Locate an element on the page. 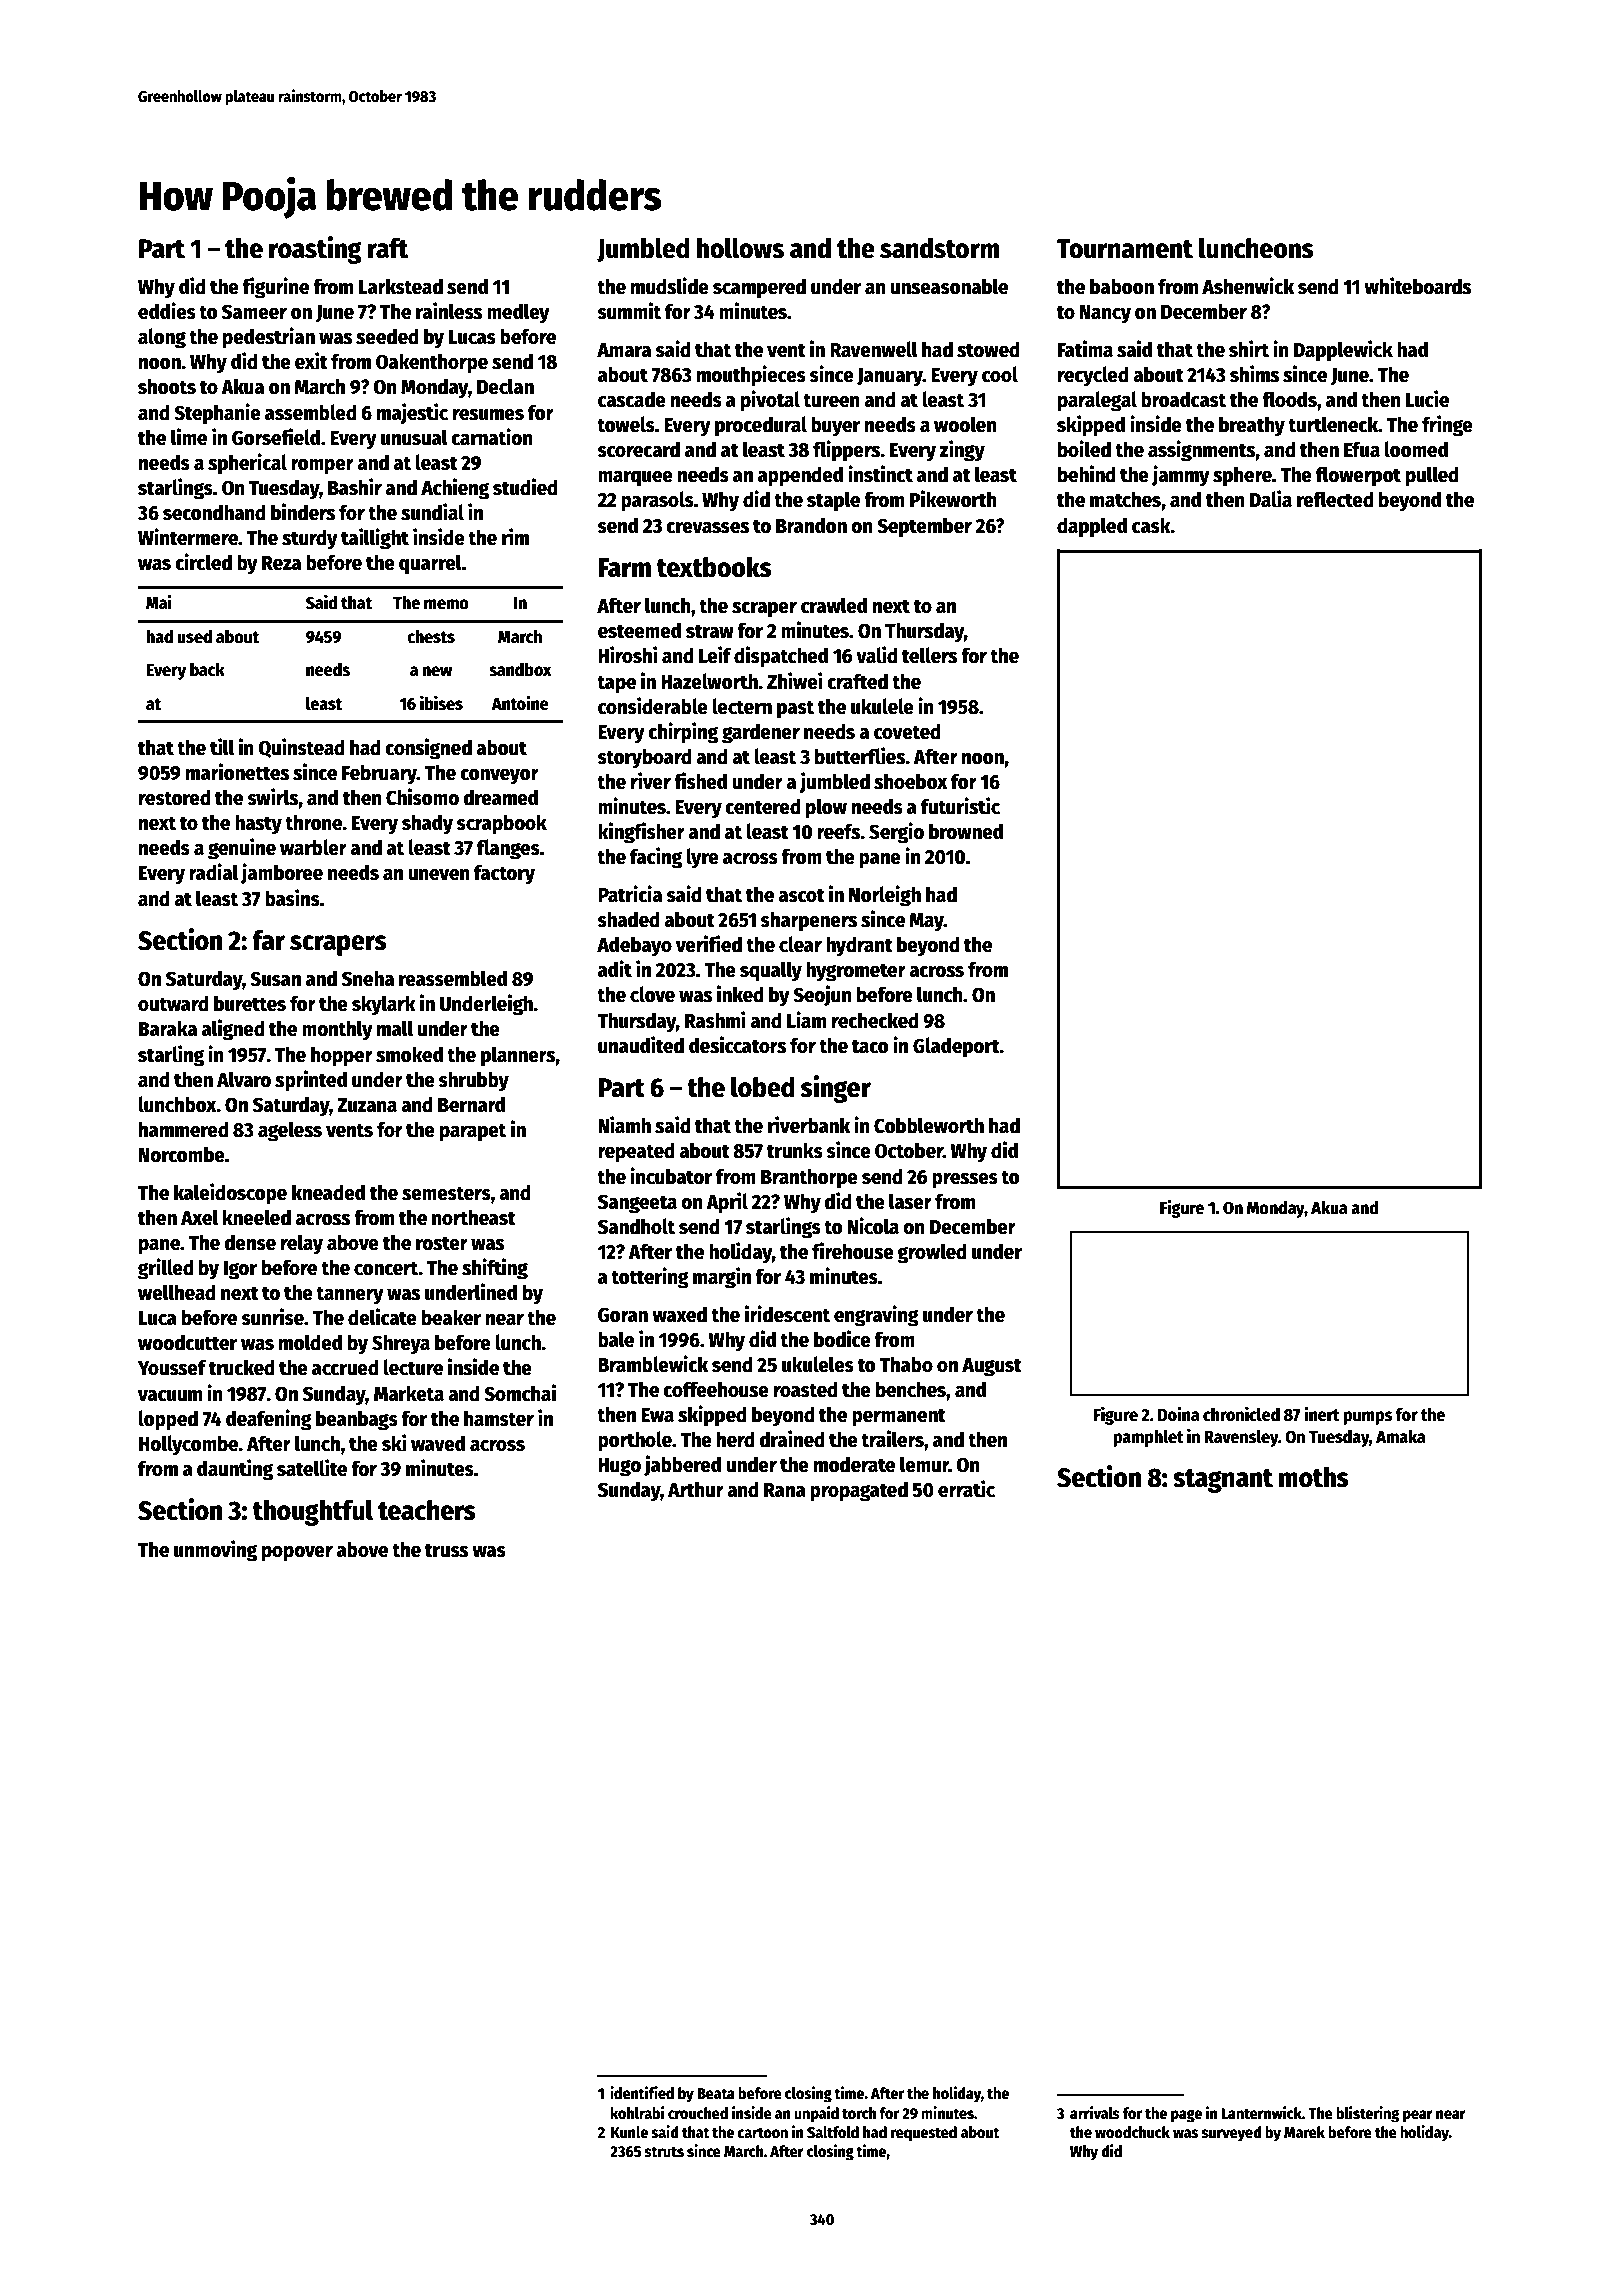 Image resolution: width=1620 pixels, height=2292 pixels. ageless is located at coordinates (290, 1131).
